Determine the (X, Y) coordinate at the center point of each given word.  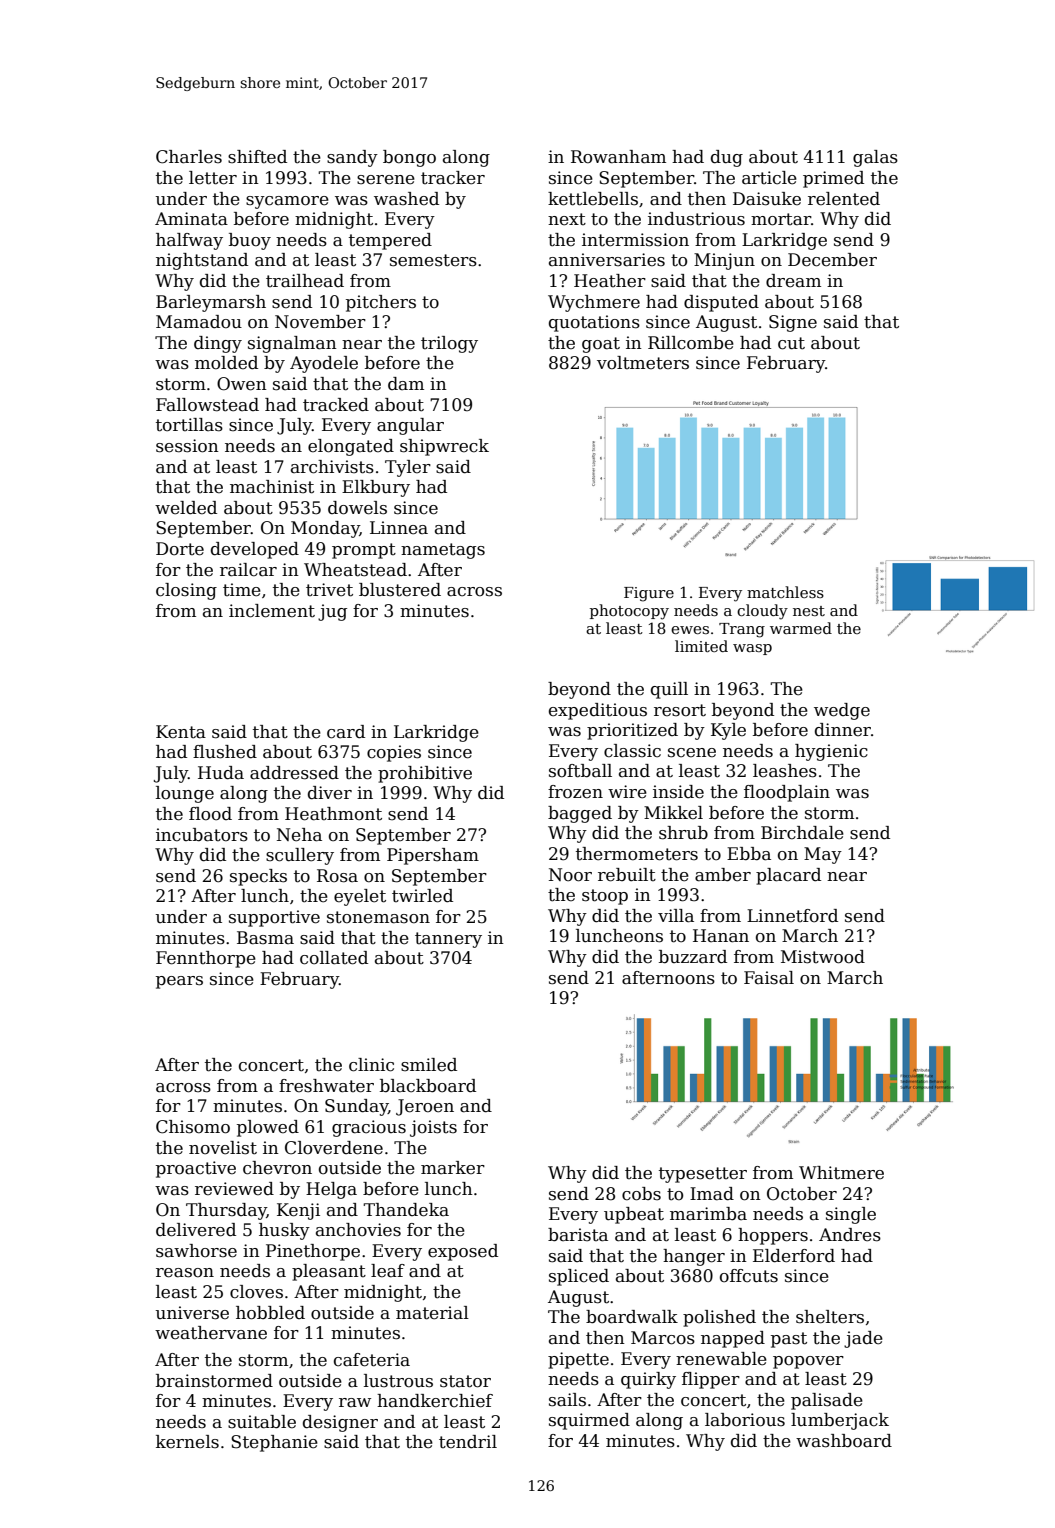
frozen (575, 792)
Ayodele (324, 364)
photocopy (629, 612)
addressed (294, 773)
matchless (785, 592)
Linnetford (792, 916)
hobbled (270, 1313)
